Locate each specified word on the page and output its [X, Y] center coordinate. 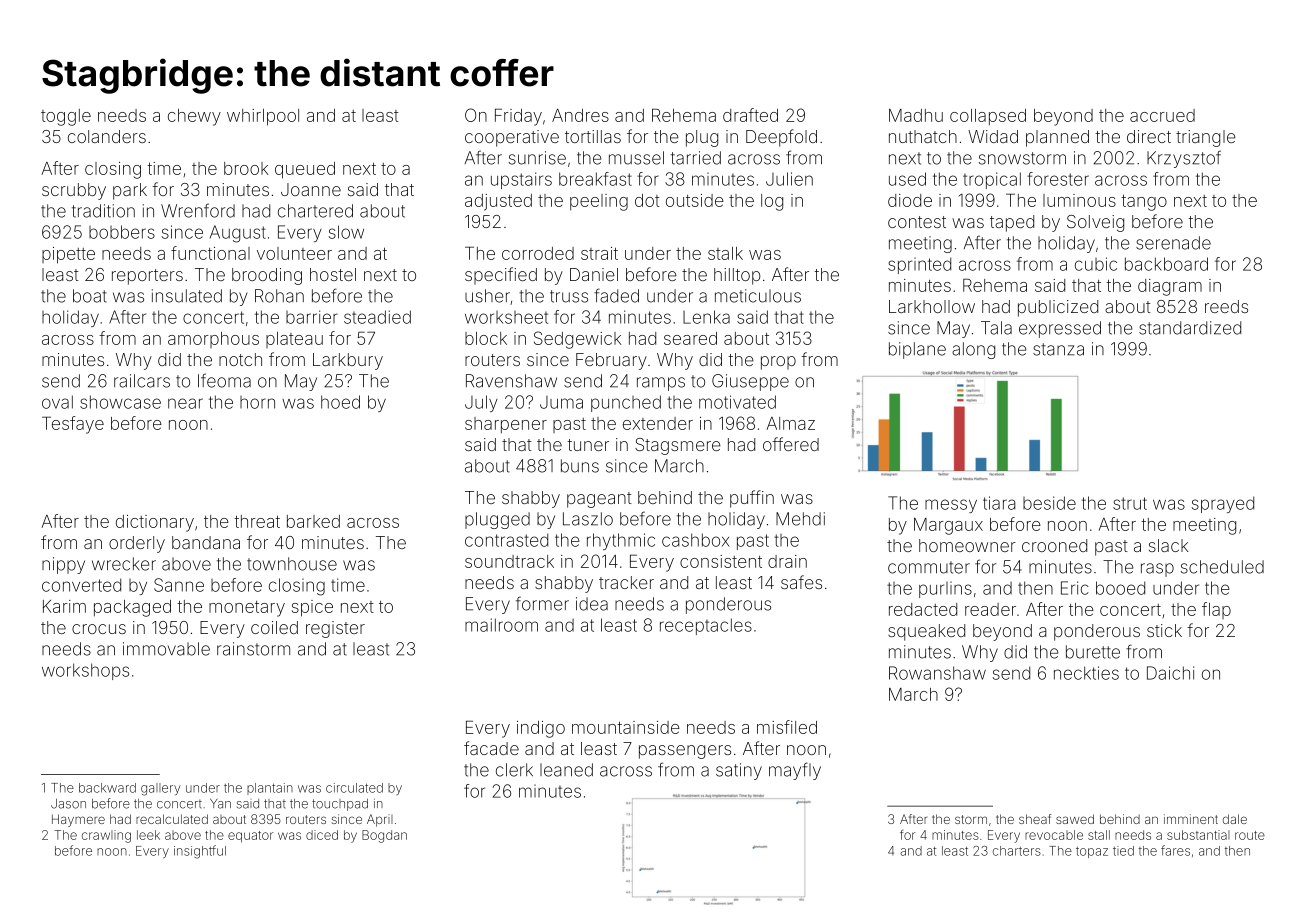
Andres [580, 115]
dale [1235, 819]
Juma [561, 402]
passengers [685, 752]
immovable [166, 649]
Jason [68, 804]
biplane [917, 350]
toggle [66, 117]
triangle [1206, 138]
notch [240, 359]
